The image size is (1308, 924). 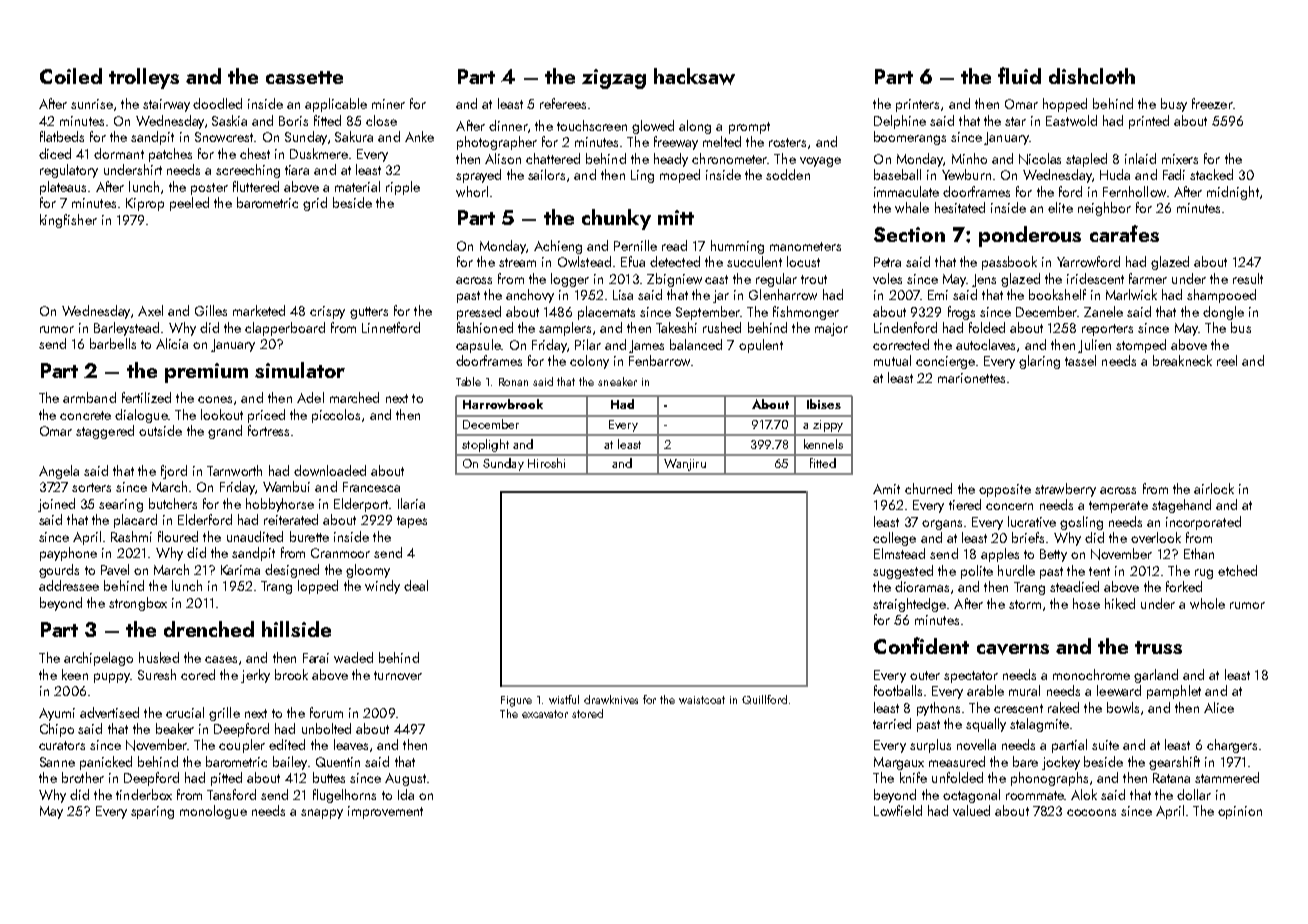 I want to click on sodden, so click(x=788, y=174).
